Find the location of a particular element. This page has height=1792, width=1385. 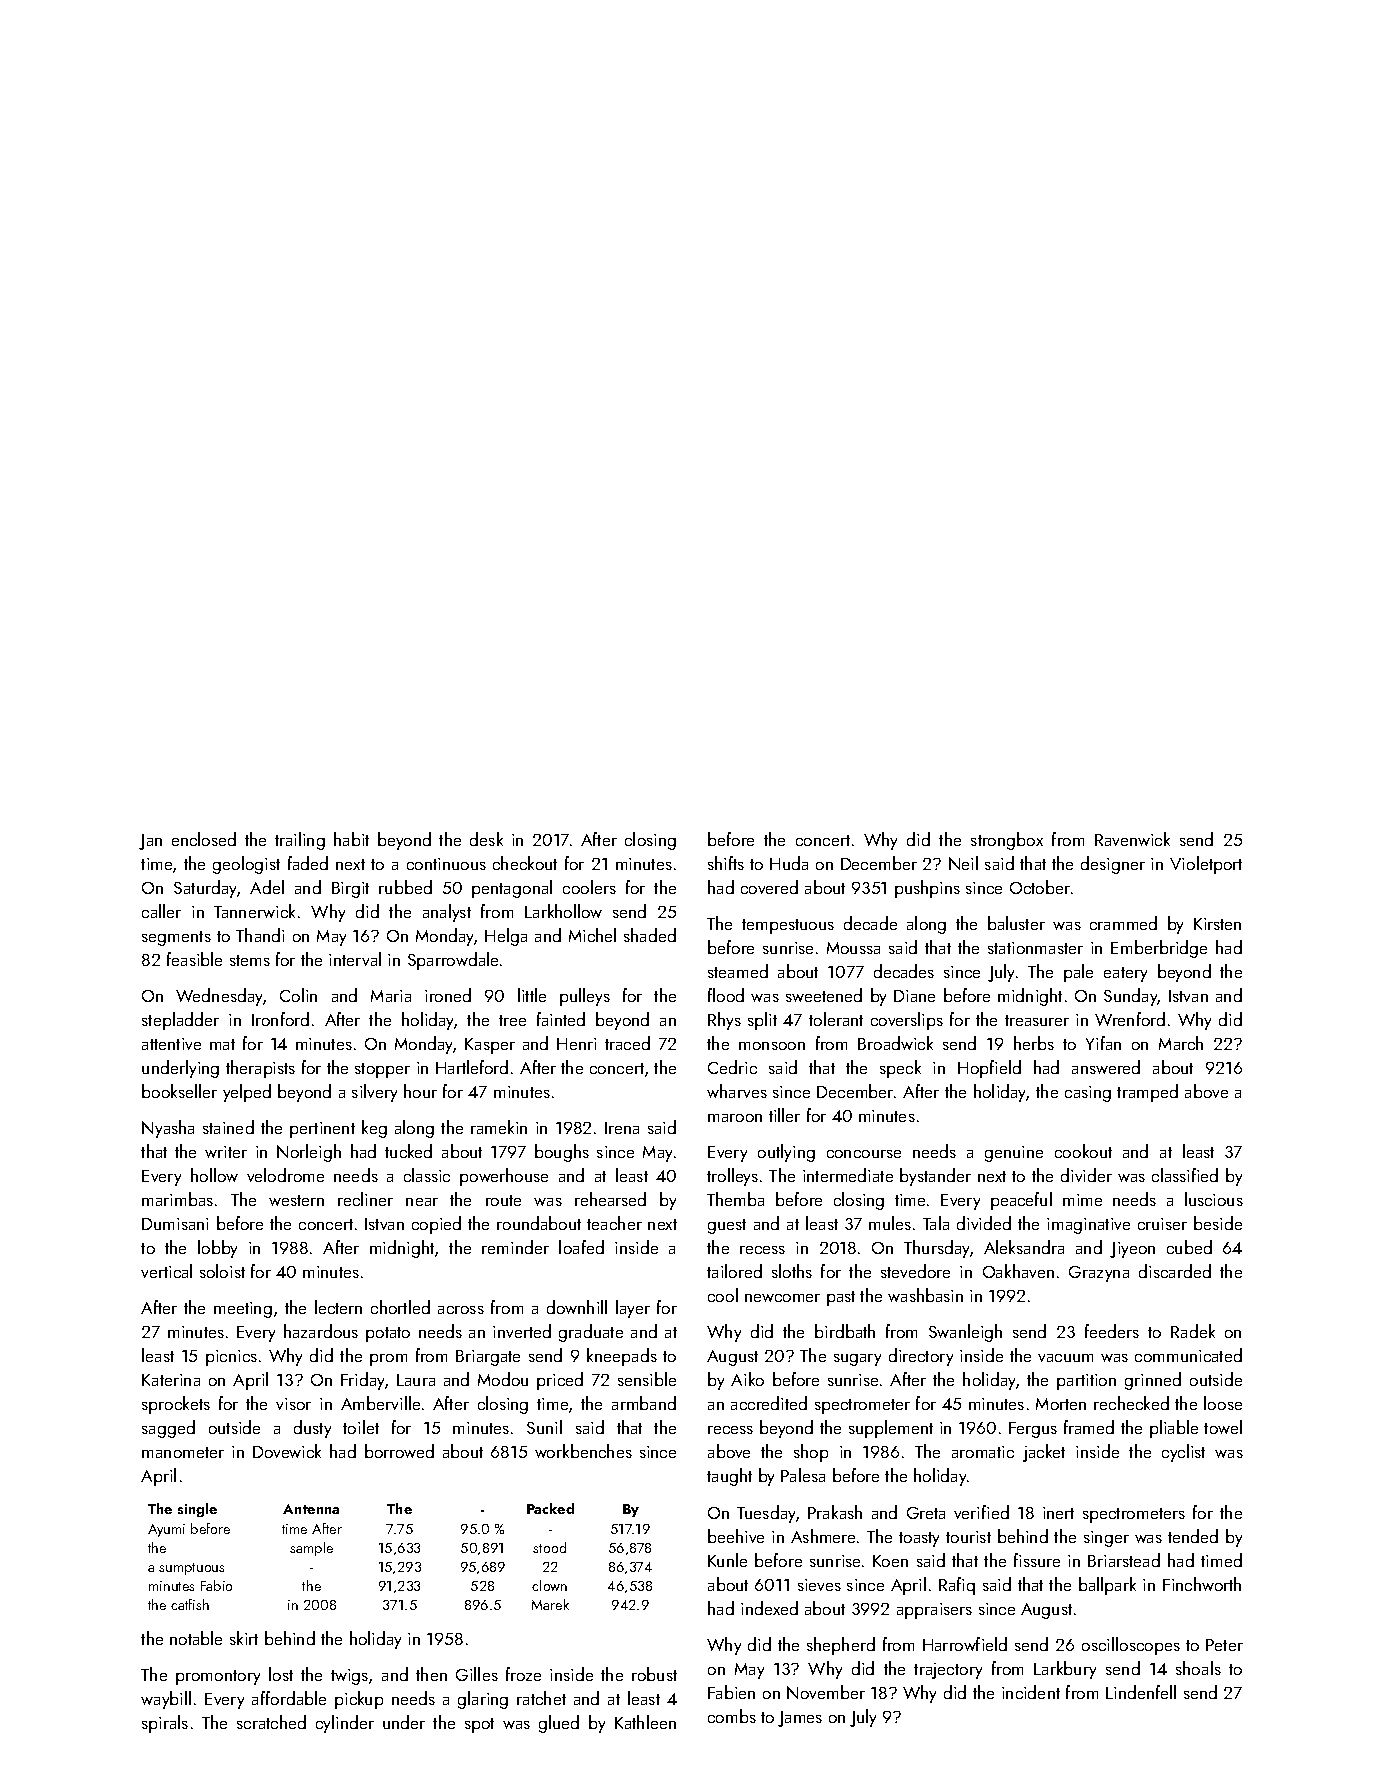

March is located at coordinates (1181, 1043).
